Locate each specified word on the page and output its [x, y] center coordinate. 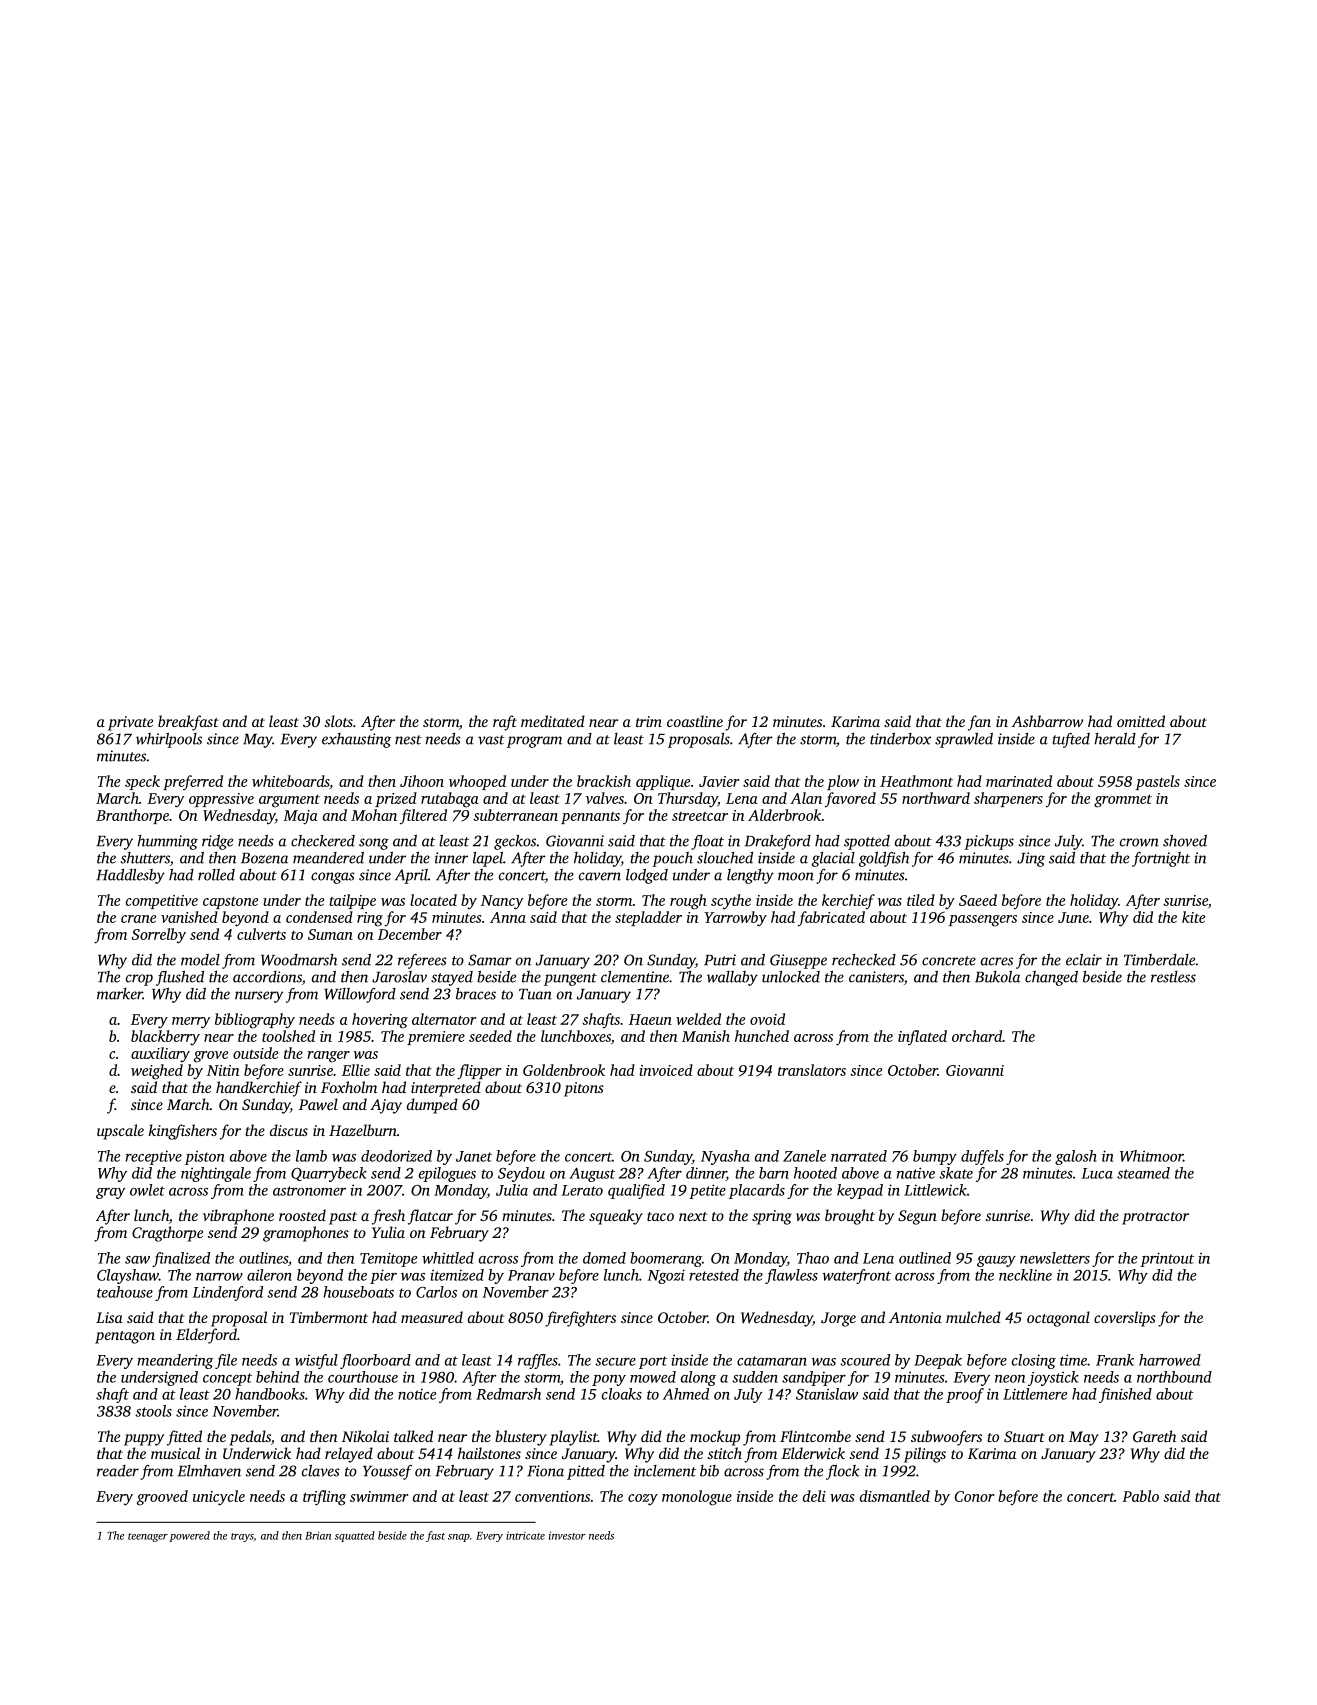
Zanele [804, 1156]
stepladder [648, 918]
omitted [1141, 721]
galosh [1076, 1157]
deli [814, 1496]
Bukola [997, 977]
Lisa [109, 1317]
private [130, 723]
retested [714, 1275]
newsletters [1055, 1258]
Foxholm [349, 1087]
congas [333, 878]
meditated [553, 721]
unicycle [219, 1498]
